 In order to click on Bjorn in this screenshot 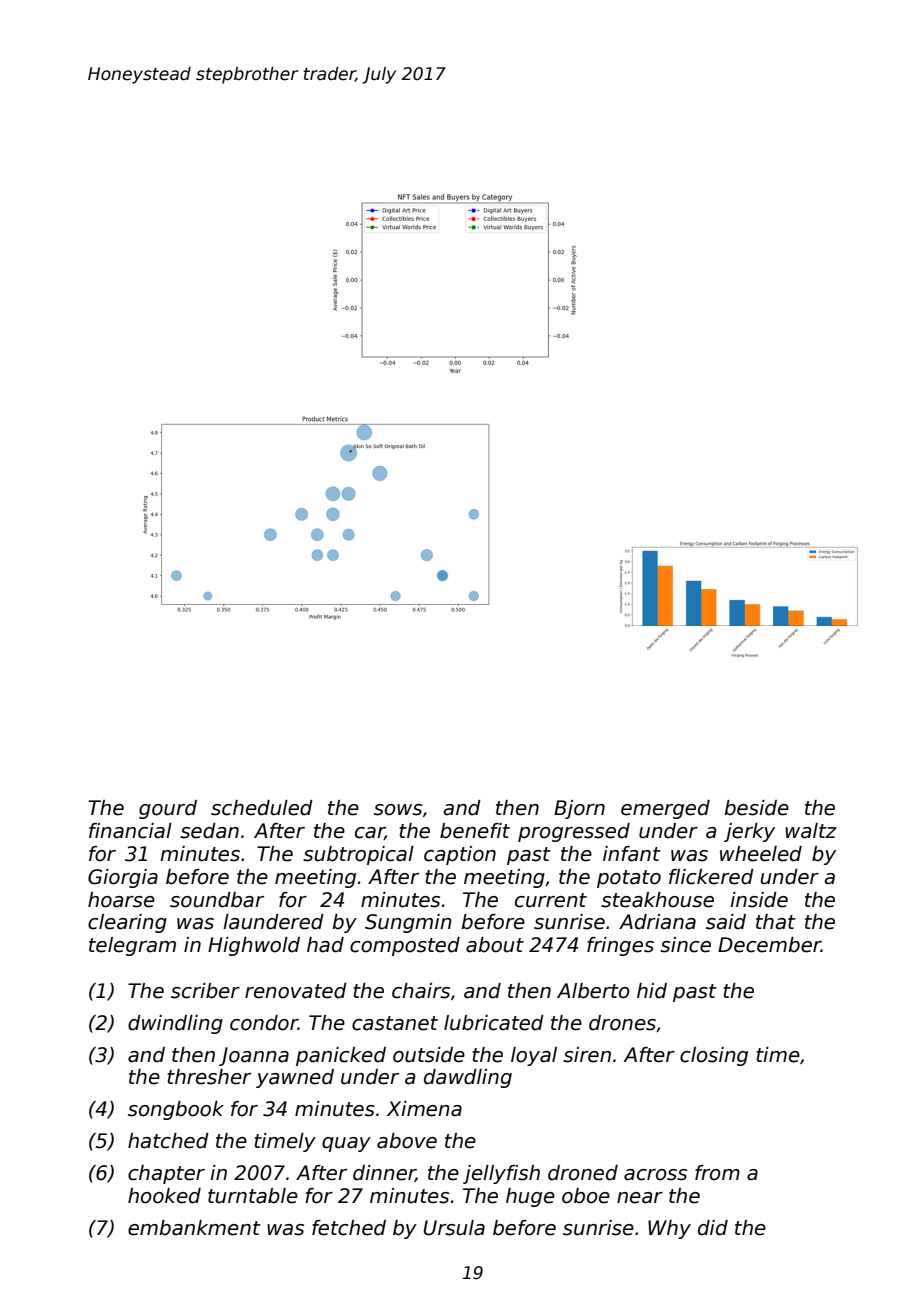, I will do `click(579, 809)`.
